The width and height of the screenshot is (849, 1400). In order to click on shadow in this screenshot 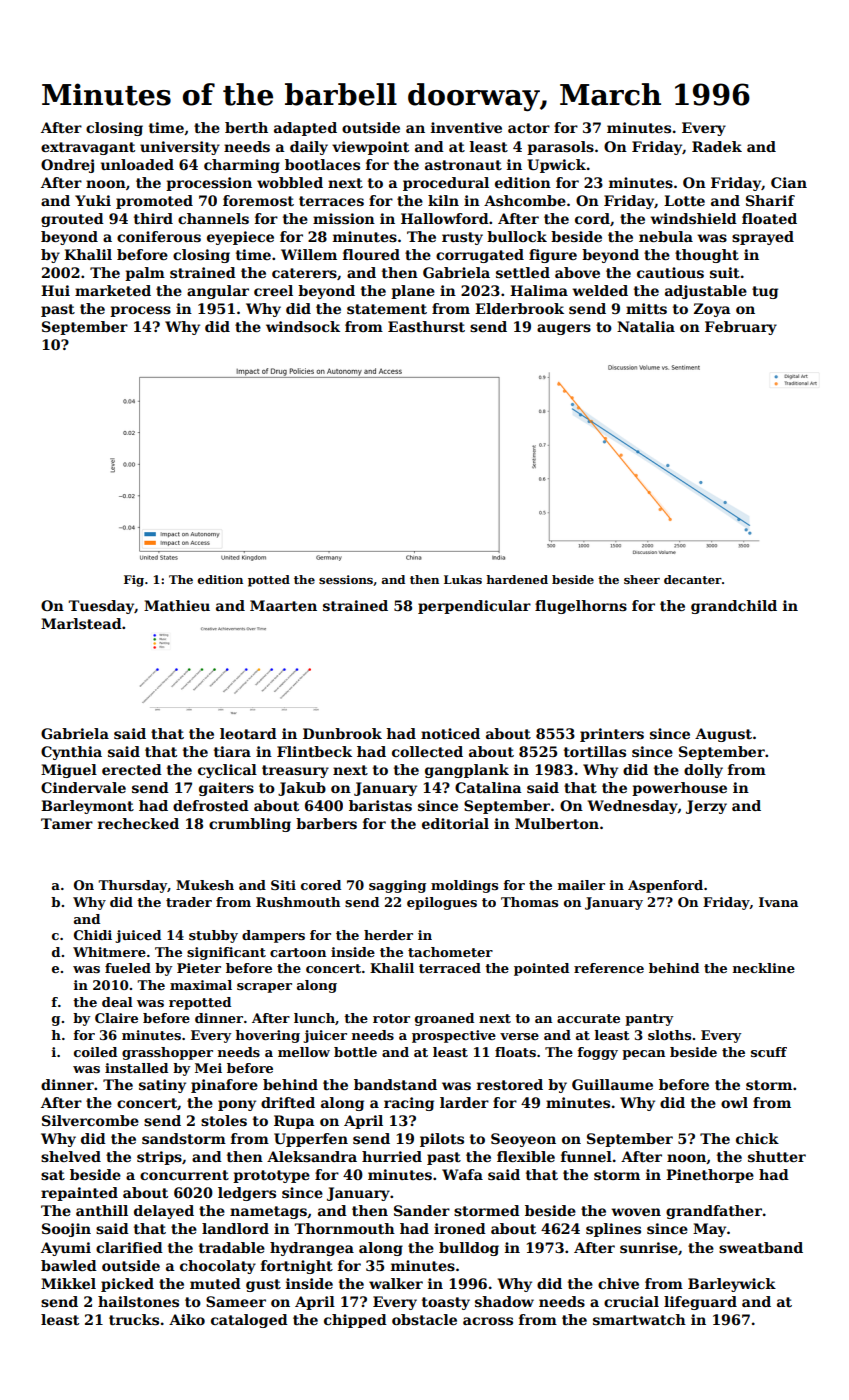, I will do `click(504, 1301)`.
